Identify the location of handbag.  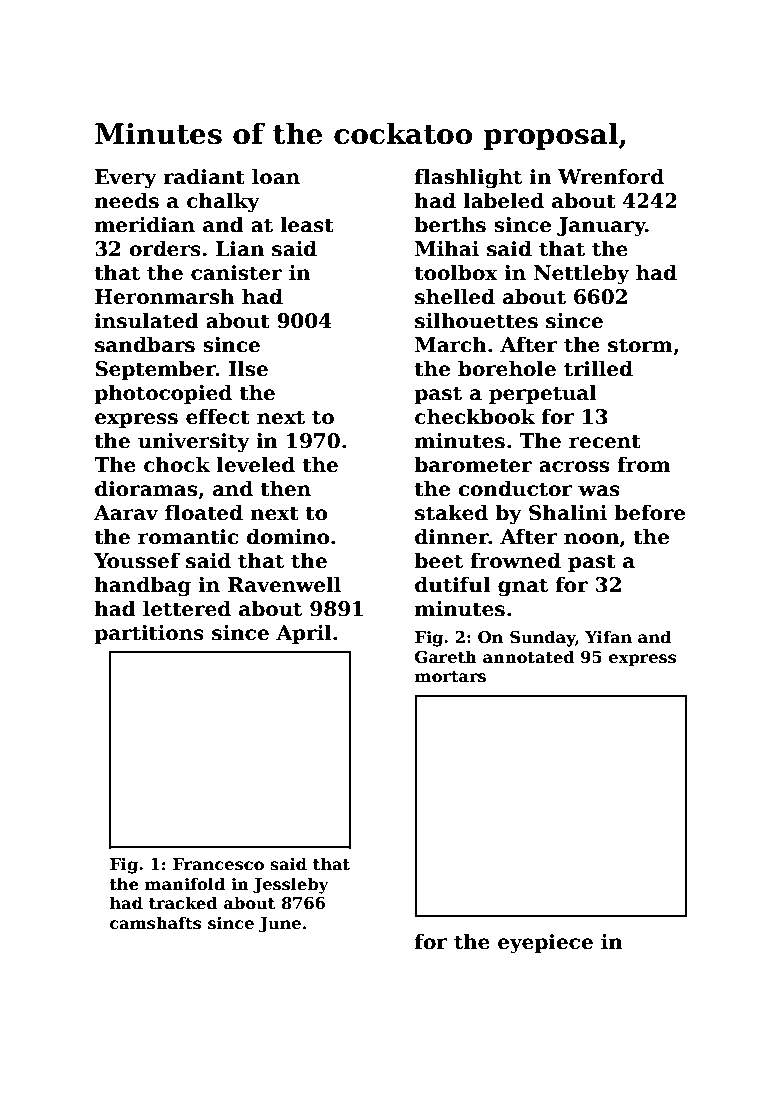
(143, 586).
